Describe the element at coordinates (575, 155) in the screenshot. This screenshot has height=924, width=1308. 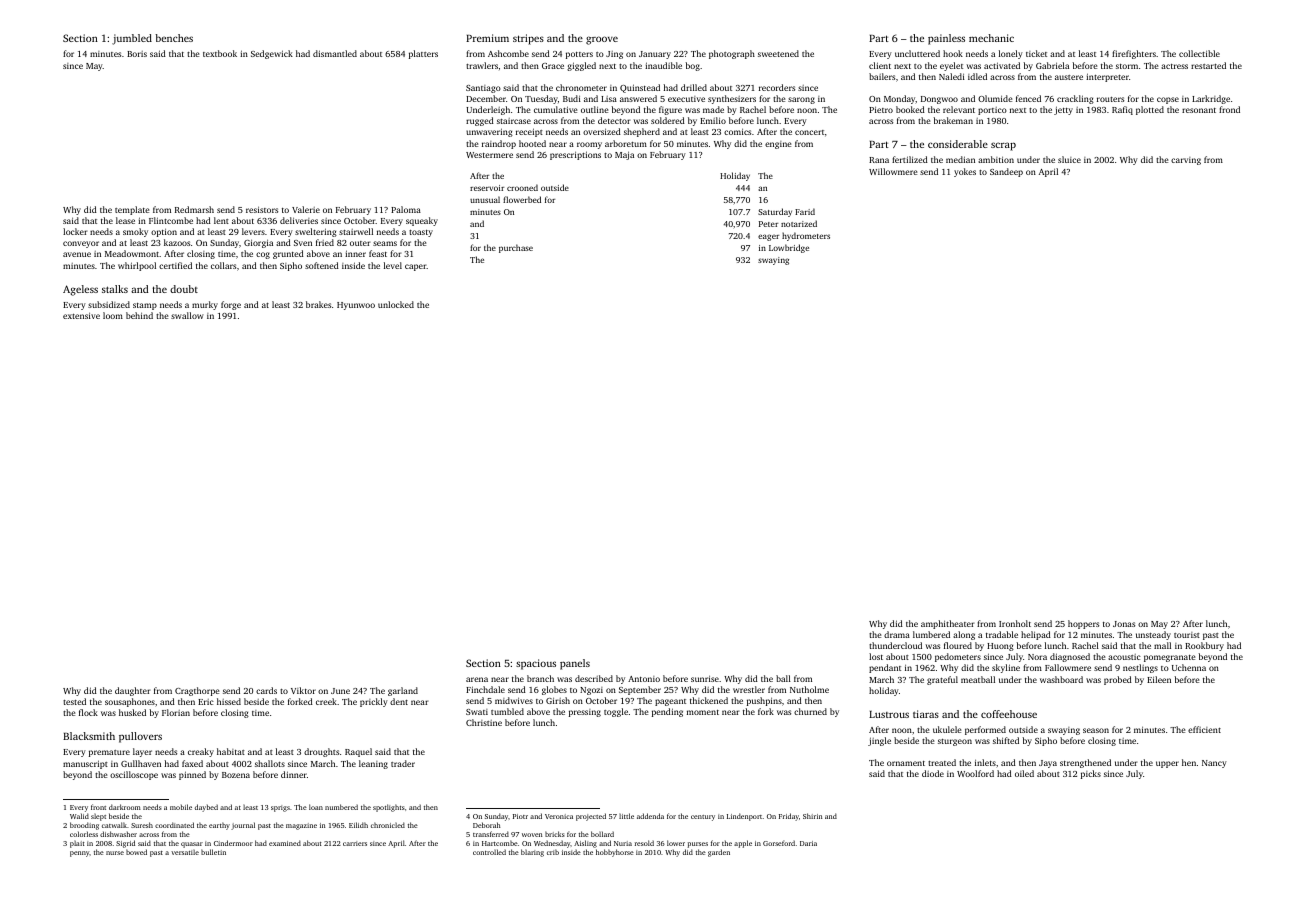
I see `prescriptions` at that location.
